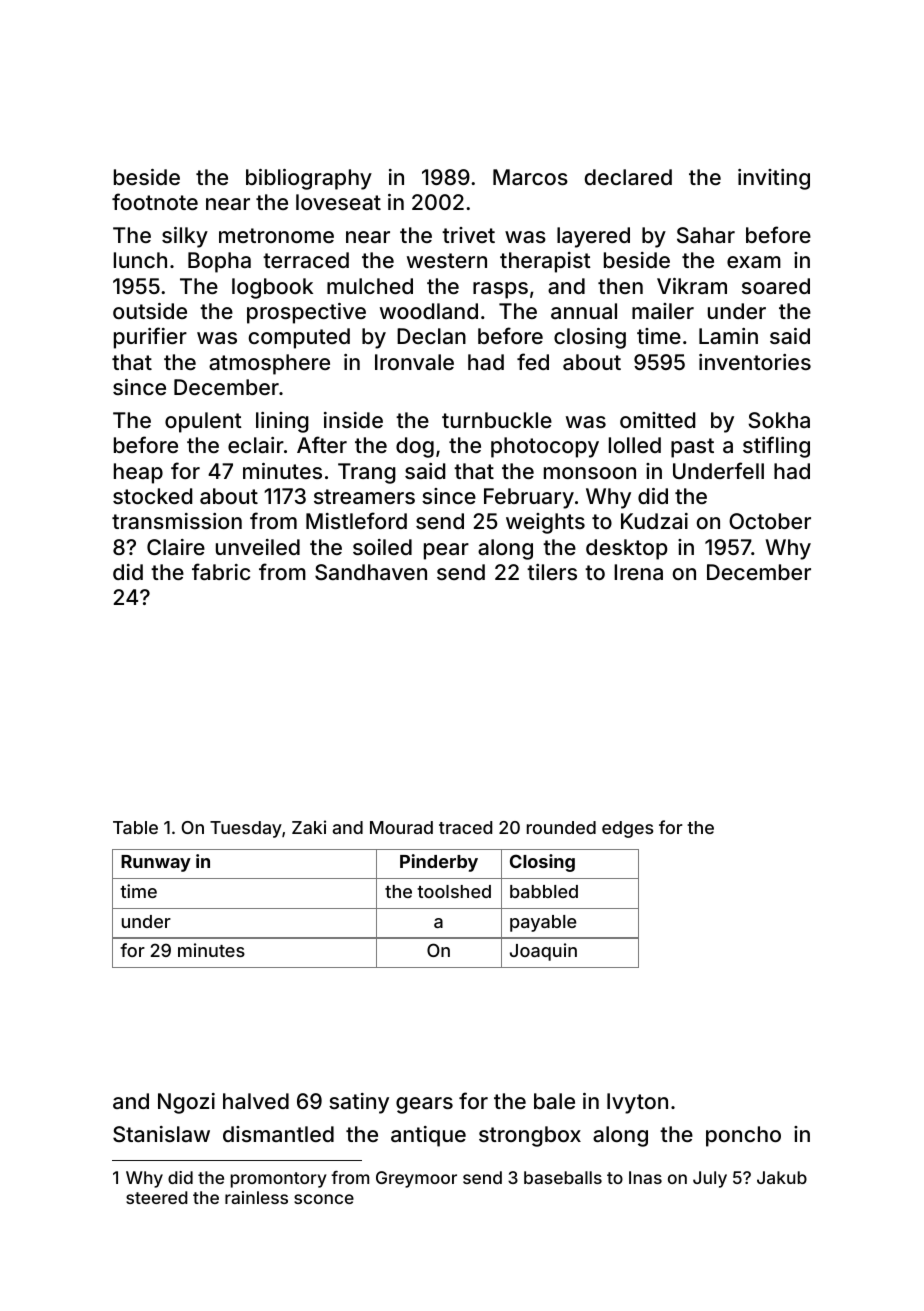 The height and width of the screenshot is (1311, 924). What do you see at coordinates (446, 551) in the screenshot?
I see `pear` at bounding box center [446, 551].
